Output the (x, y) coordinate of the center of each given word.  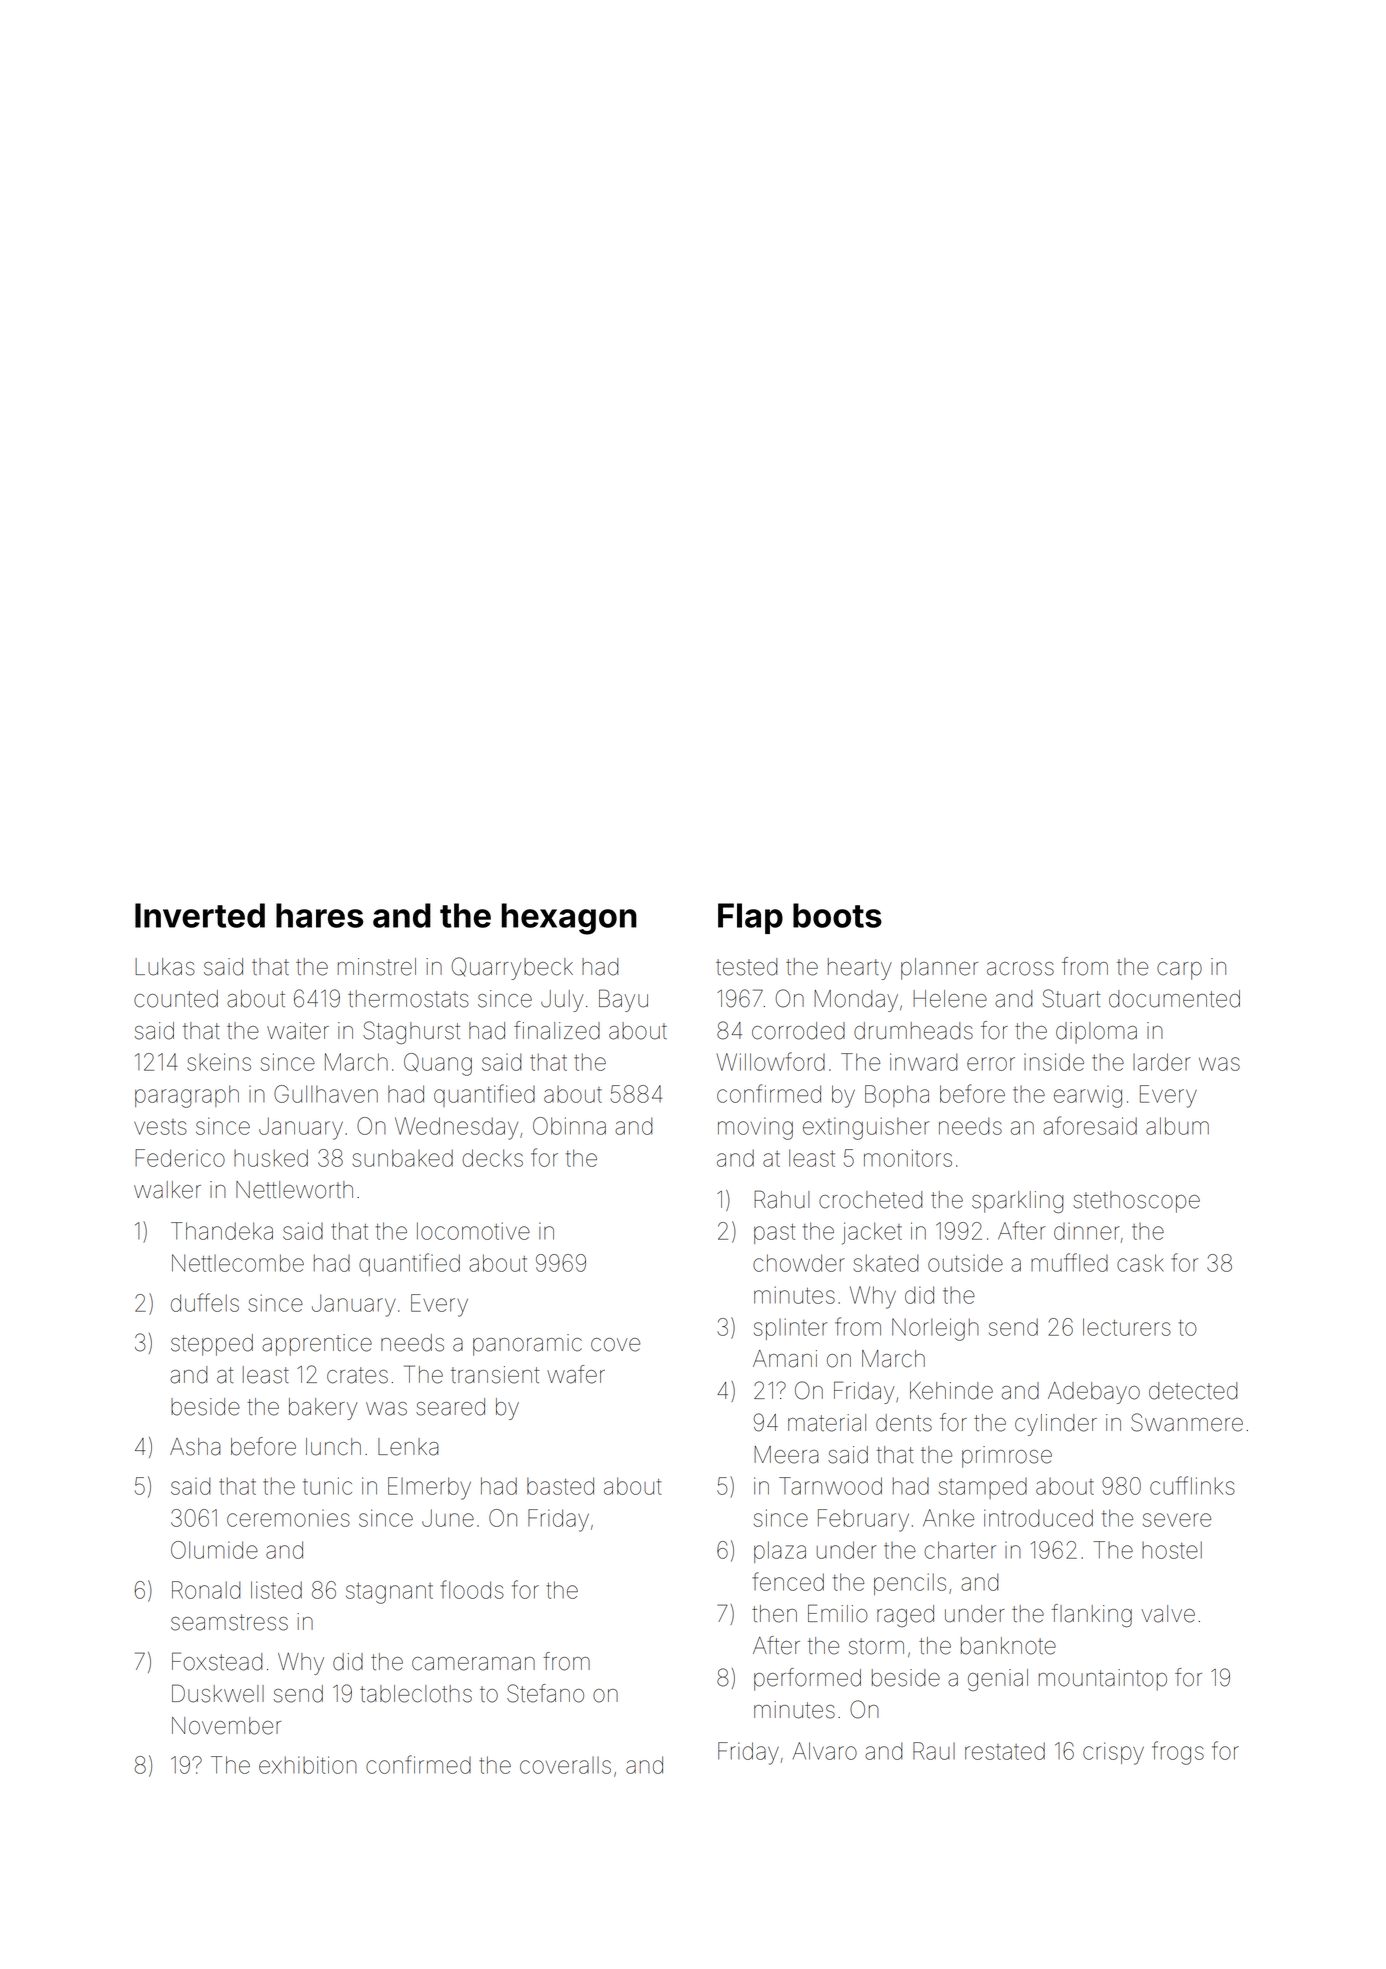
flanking (1092, 1615)
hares (320, 915)
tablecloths (416, 1694)
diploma (1096, 1033)
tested (746, 967)
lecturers (1127, 1327)
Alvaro (825, 1751)
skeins (219, 1062)
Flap (750, 918)
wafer (576, 1374)
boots (837, 915)
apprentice (317, 1345)
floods (472, 1589)
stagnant (389, 1593)
